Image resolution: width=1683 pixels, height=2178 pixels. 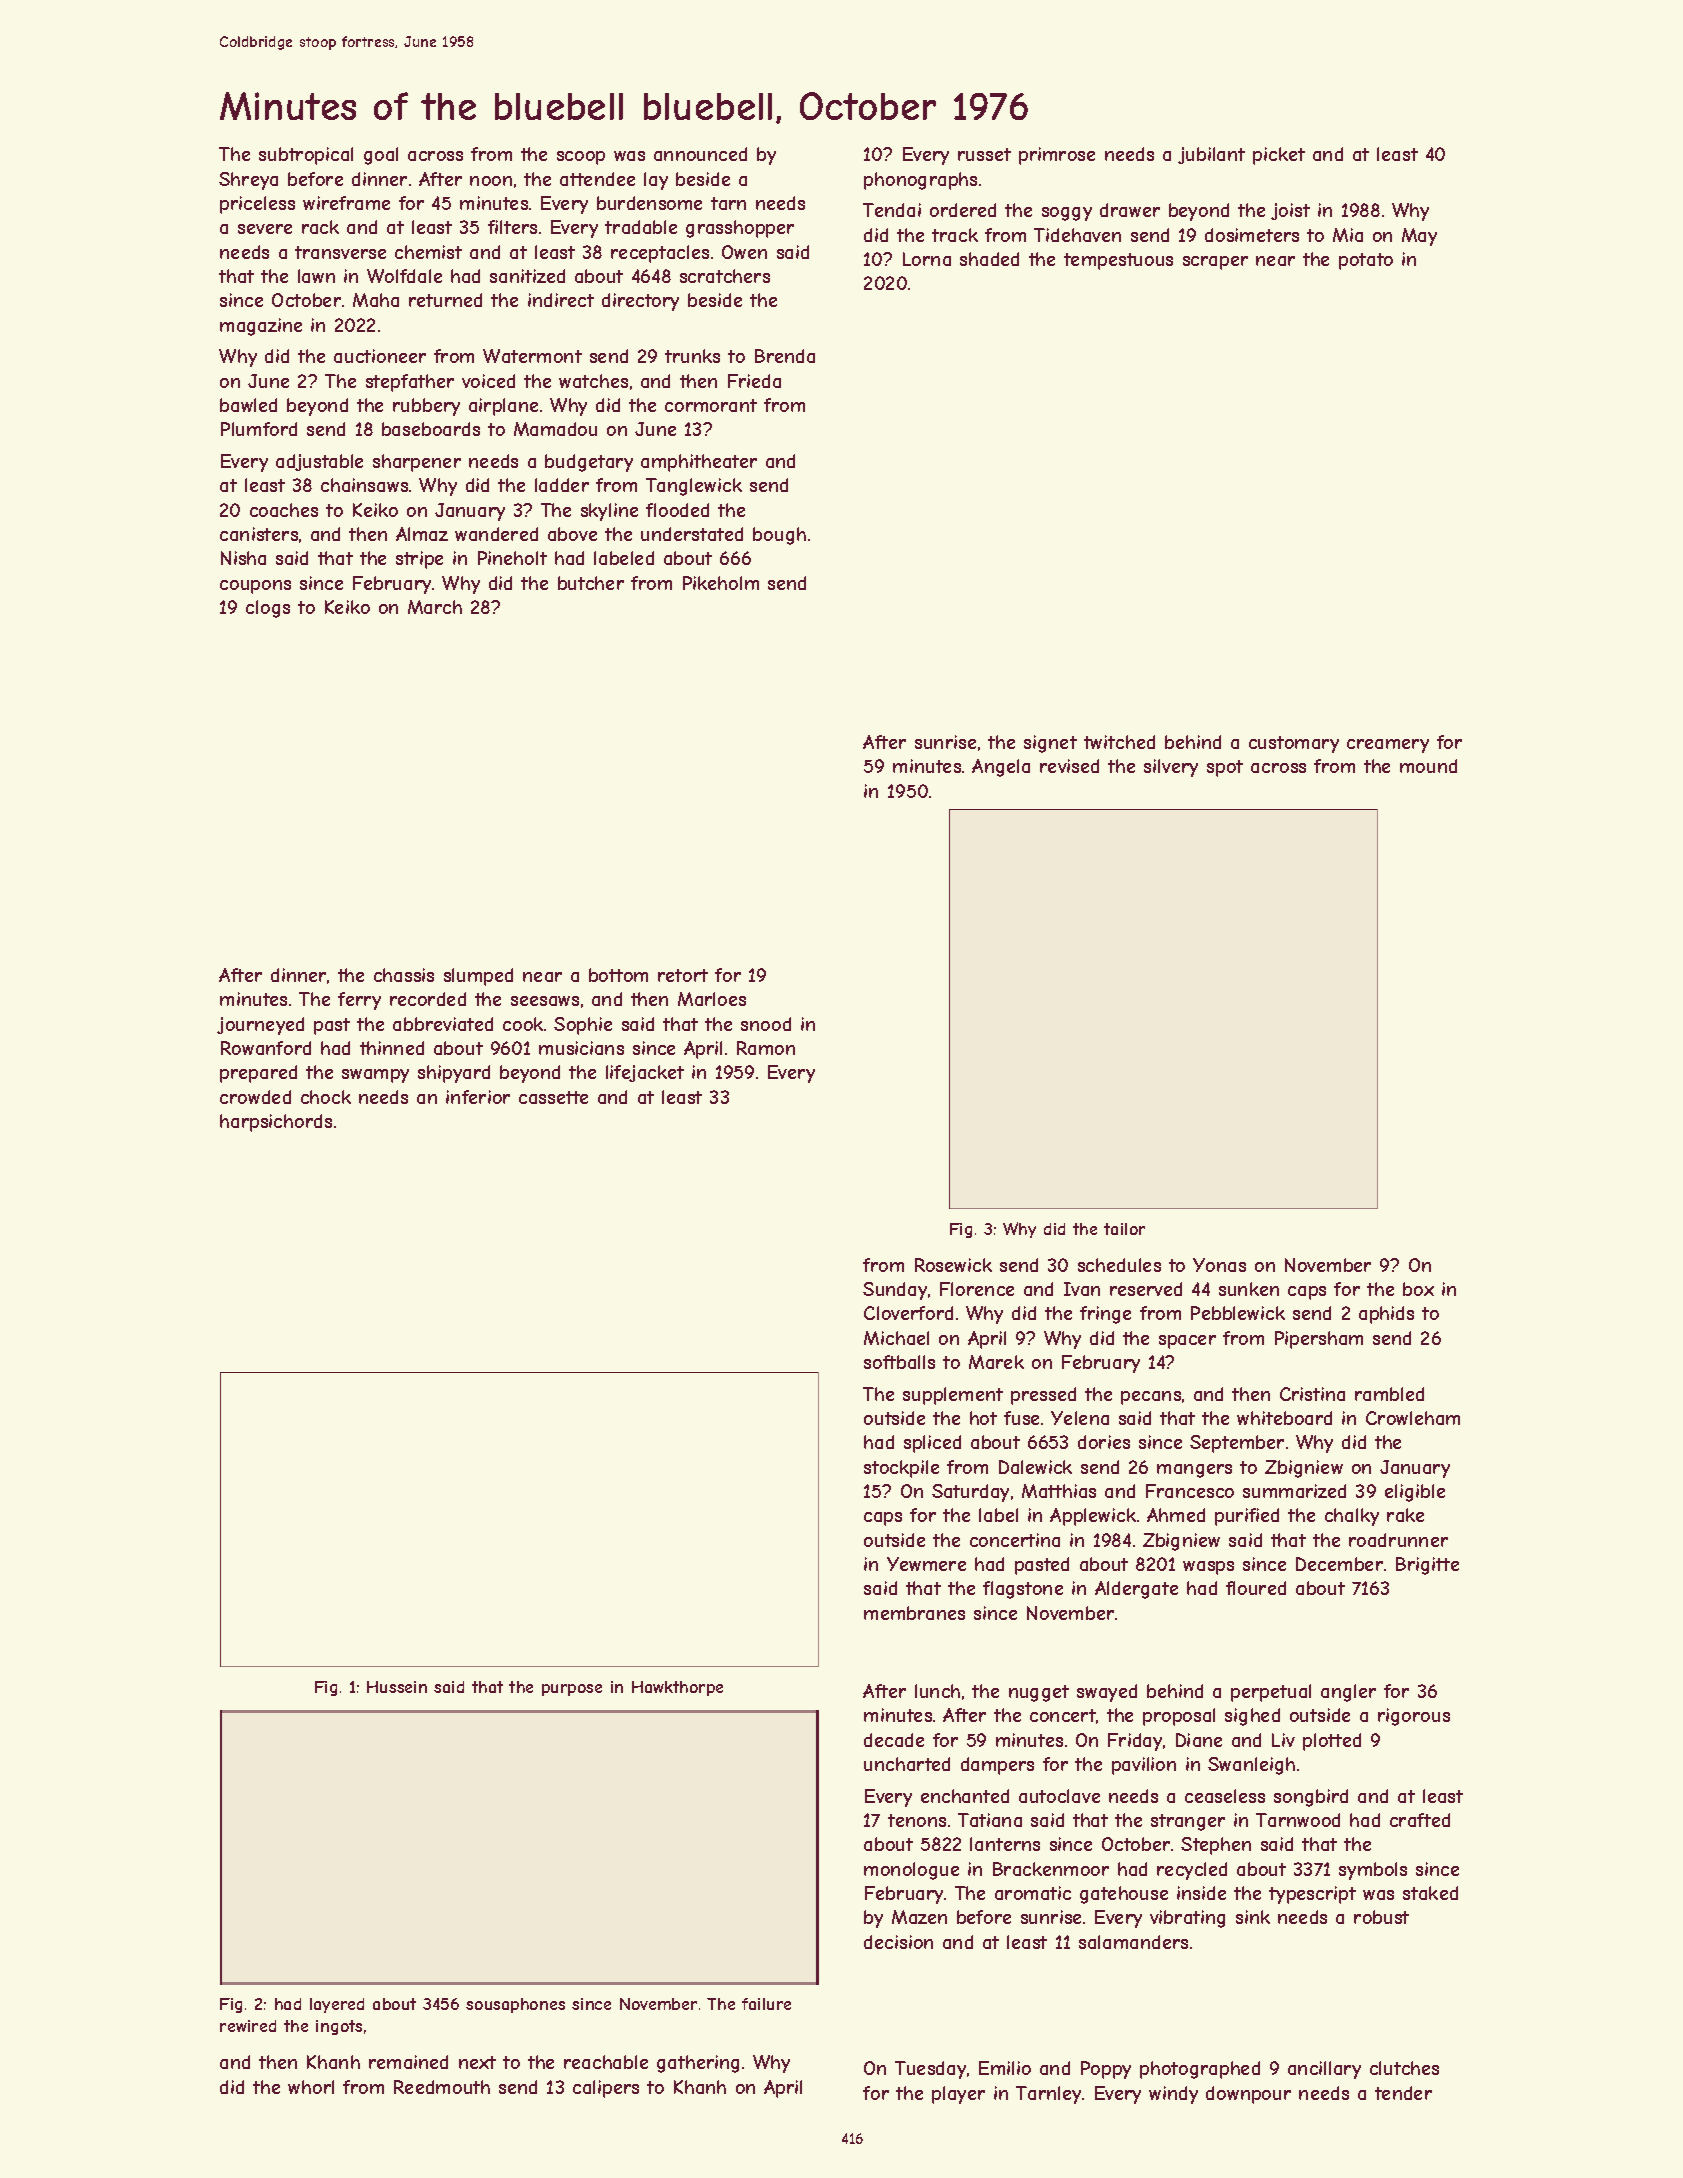 What do you see at coordinates (1133, 1942) in the document?
I see `salamanders` at bounding box center [1133, 1942].
